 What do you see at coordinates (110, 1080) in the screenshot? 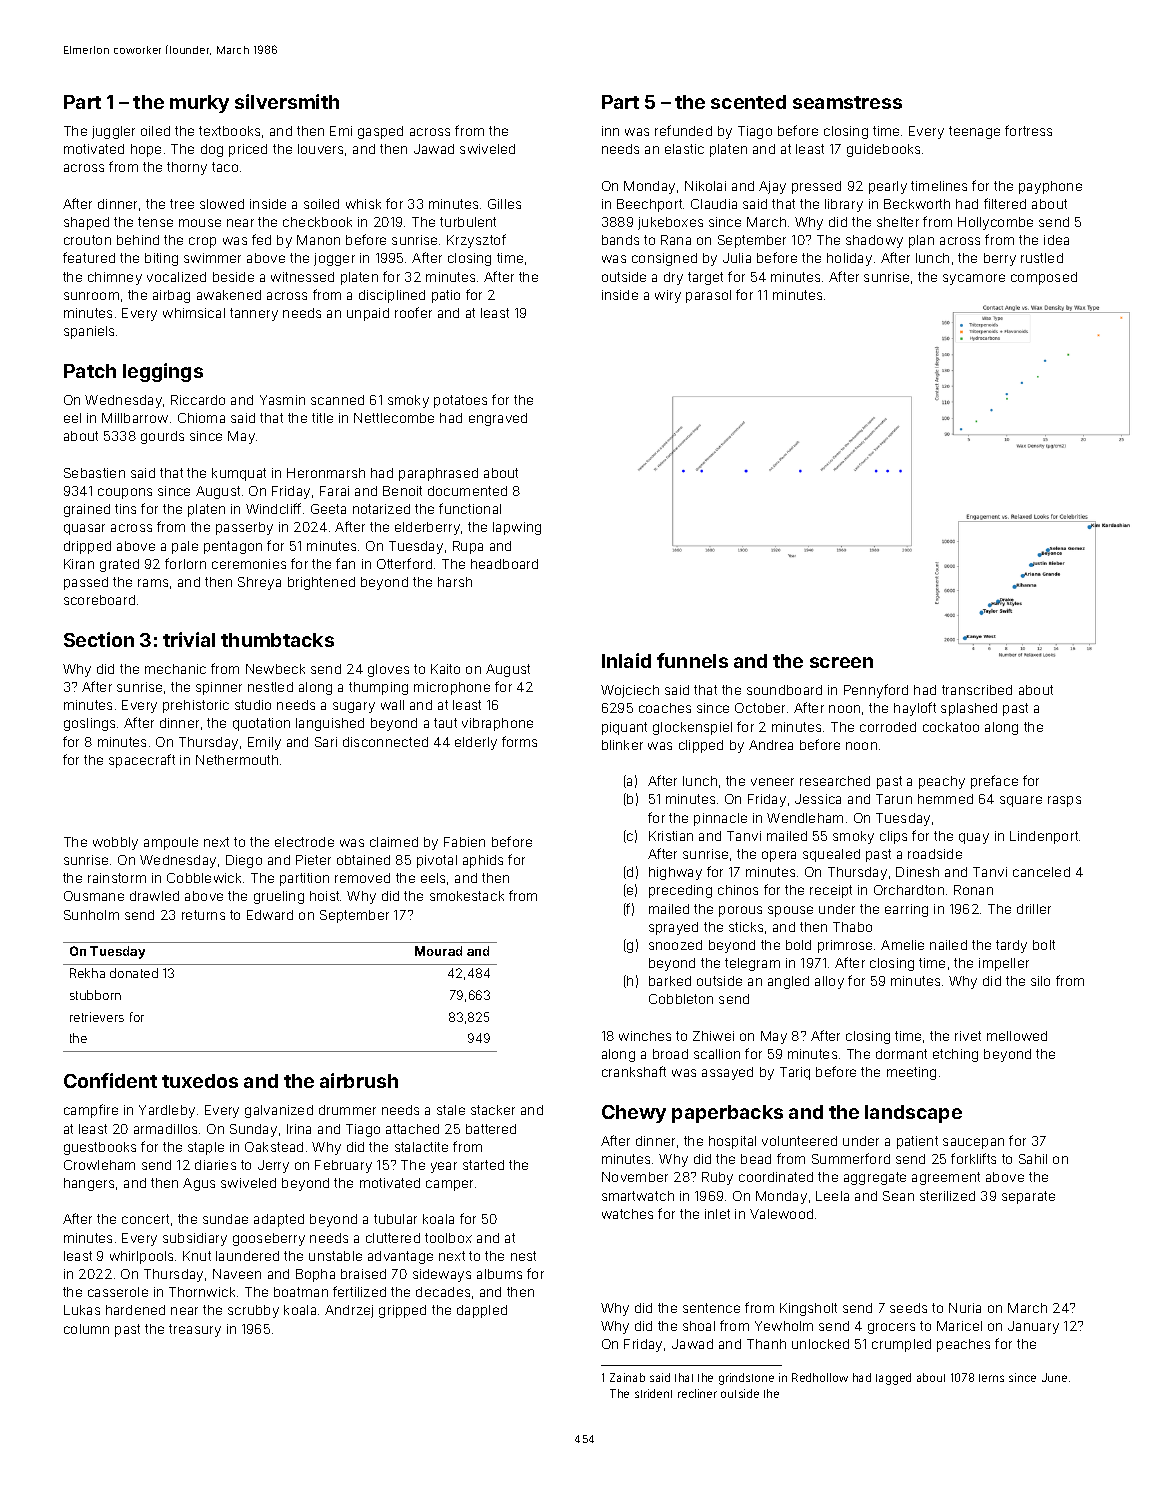
I see `Confident` at bounding box center [110, 1080].
